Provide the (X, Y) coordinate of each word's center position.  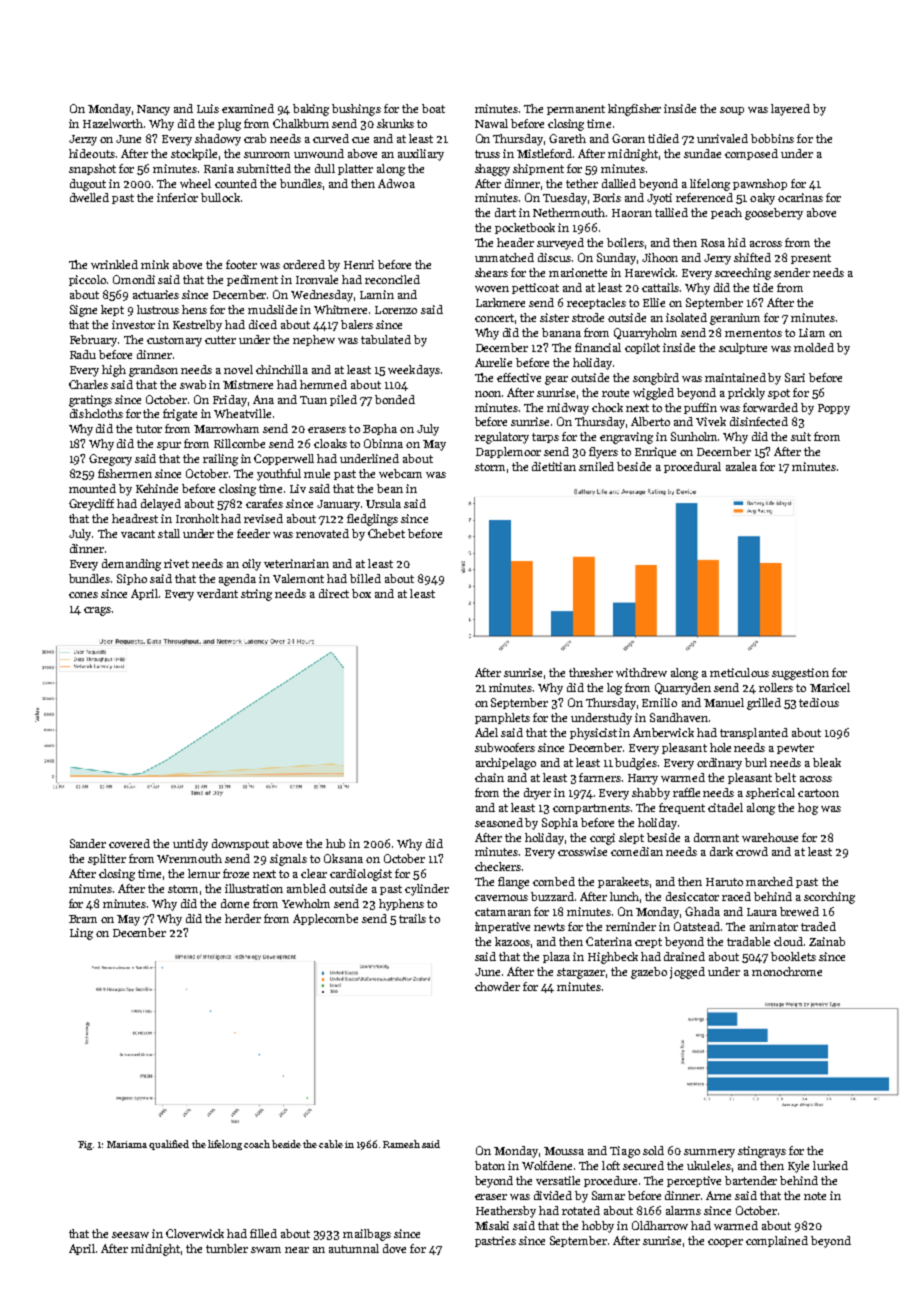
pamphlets (502, 718)
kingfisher (634, 110)
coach (257, 1144)
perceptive (694, 1181)
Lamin (377, 294)
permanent (576, 110)
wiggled (653, 394)
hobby (598, 1227)
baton (490, 1165)
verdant (217, 593)
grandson (153, 371)
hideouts (92, 153)
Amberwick (663, 732)
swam (266, 1250)
